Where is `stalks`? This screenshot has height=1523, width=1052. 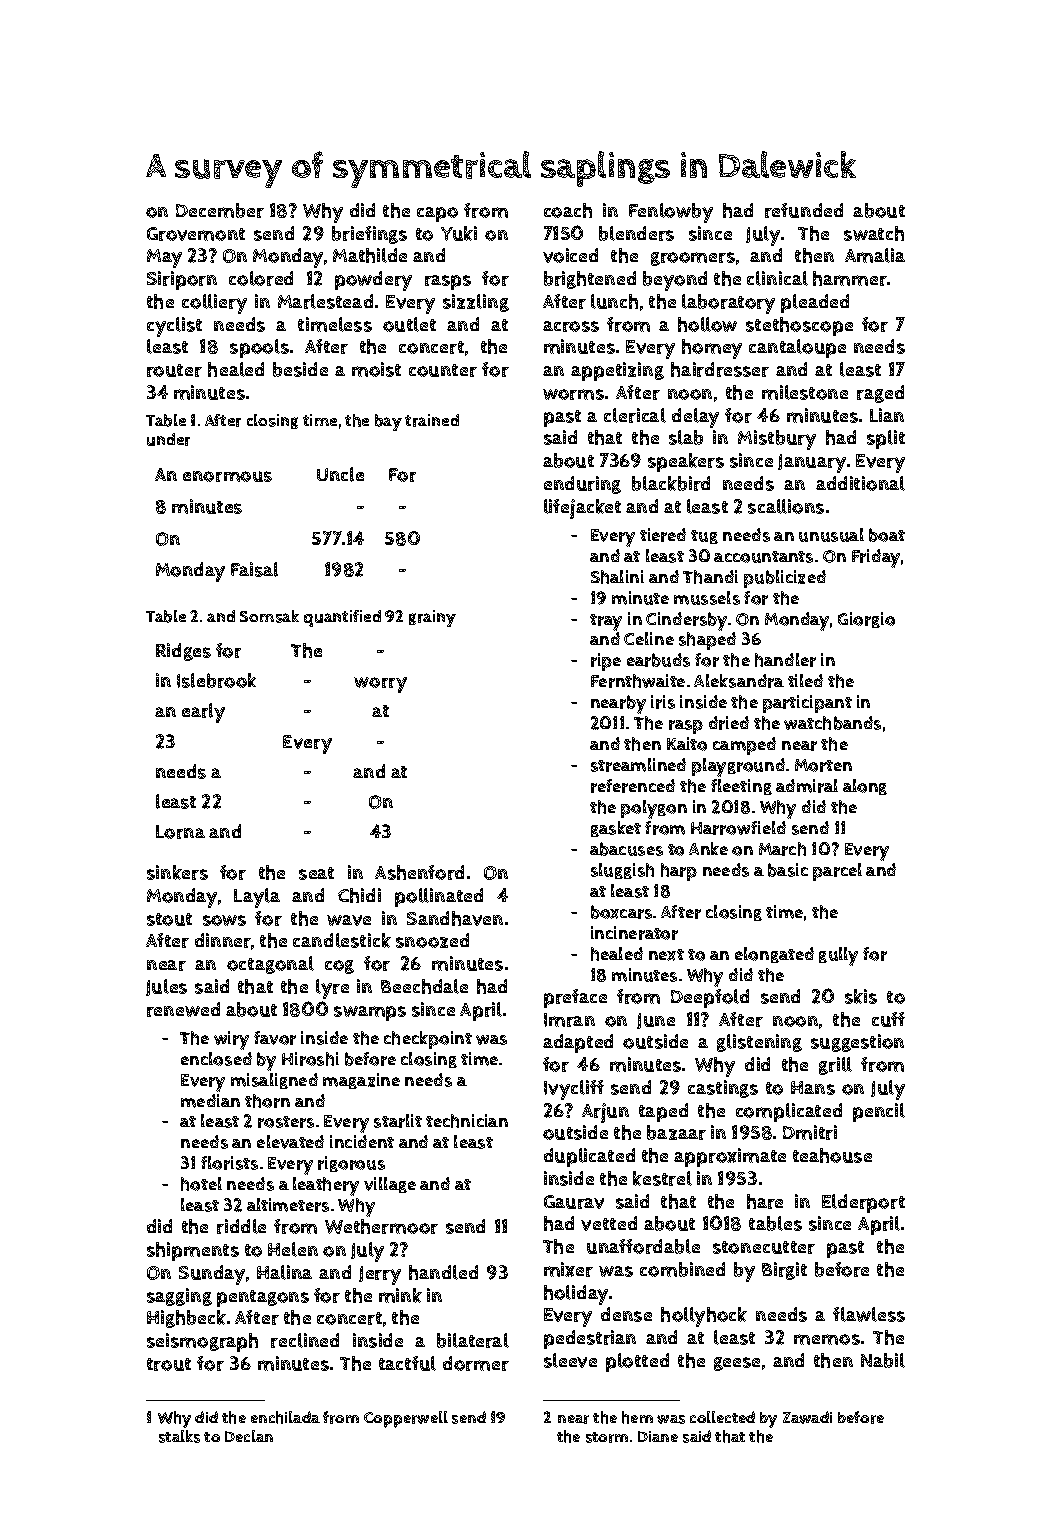
stalks is located at coordinates (179, 1436).
